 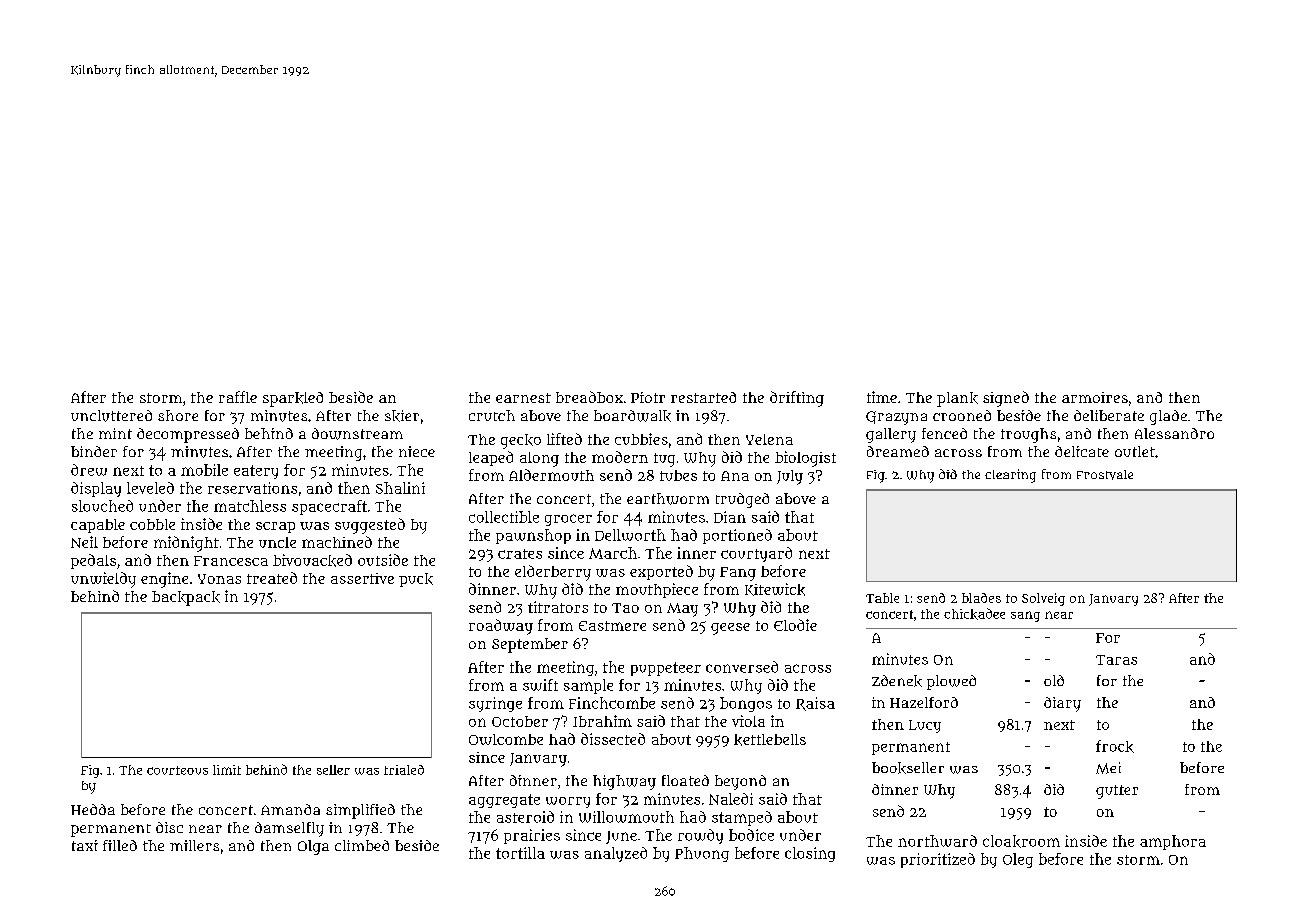 I want to click on signed, so click(x=1006, y=399).
